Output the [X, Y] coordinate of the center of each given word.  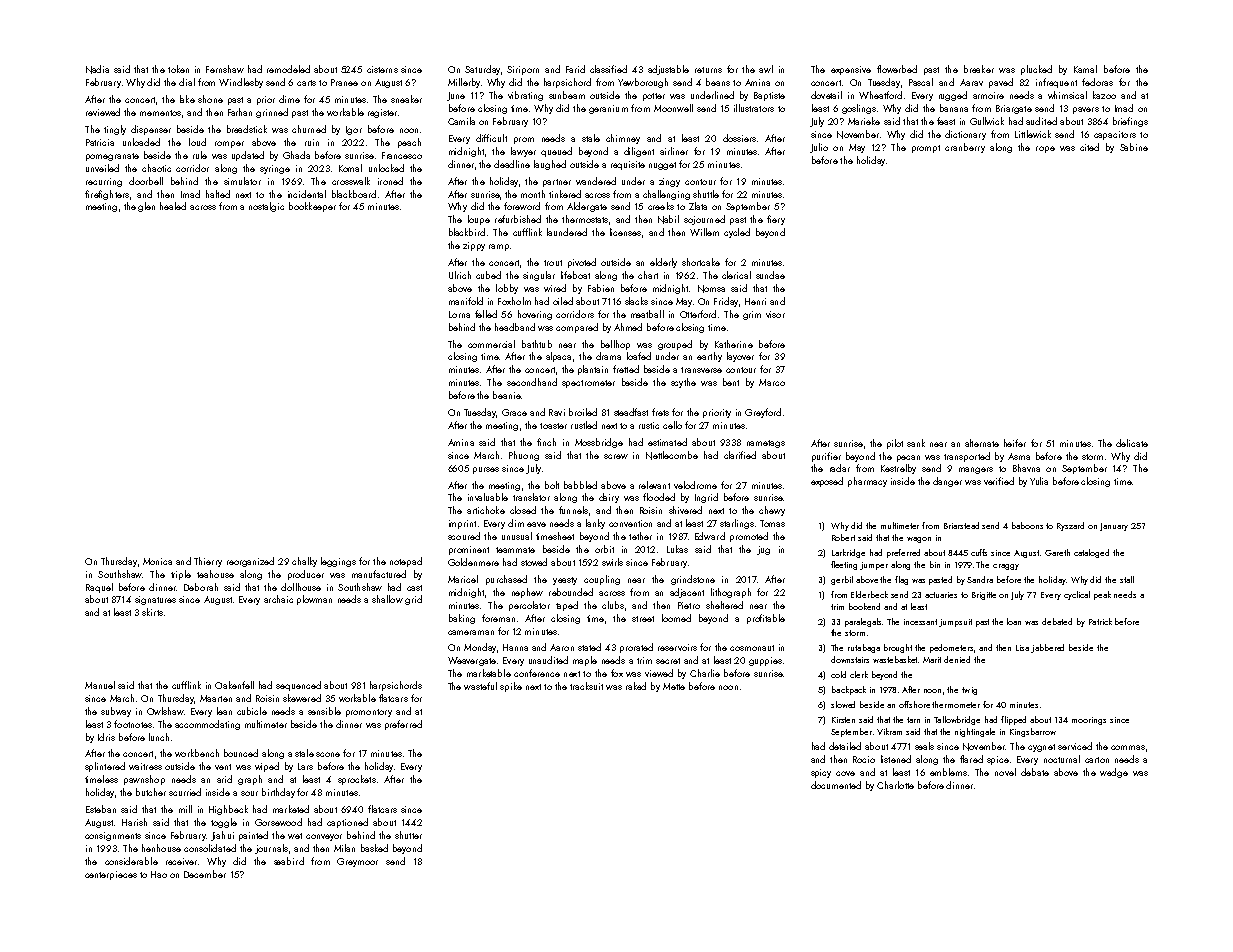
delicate [1132, 443]
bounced [241, 753]
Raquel [99, 588]
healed [173, 206]
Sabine [1134, 147]
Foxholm [514, 301]
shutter [408, 835]
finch [546, 442]
